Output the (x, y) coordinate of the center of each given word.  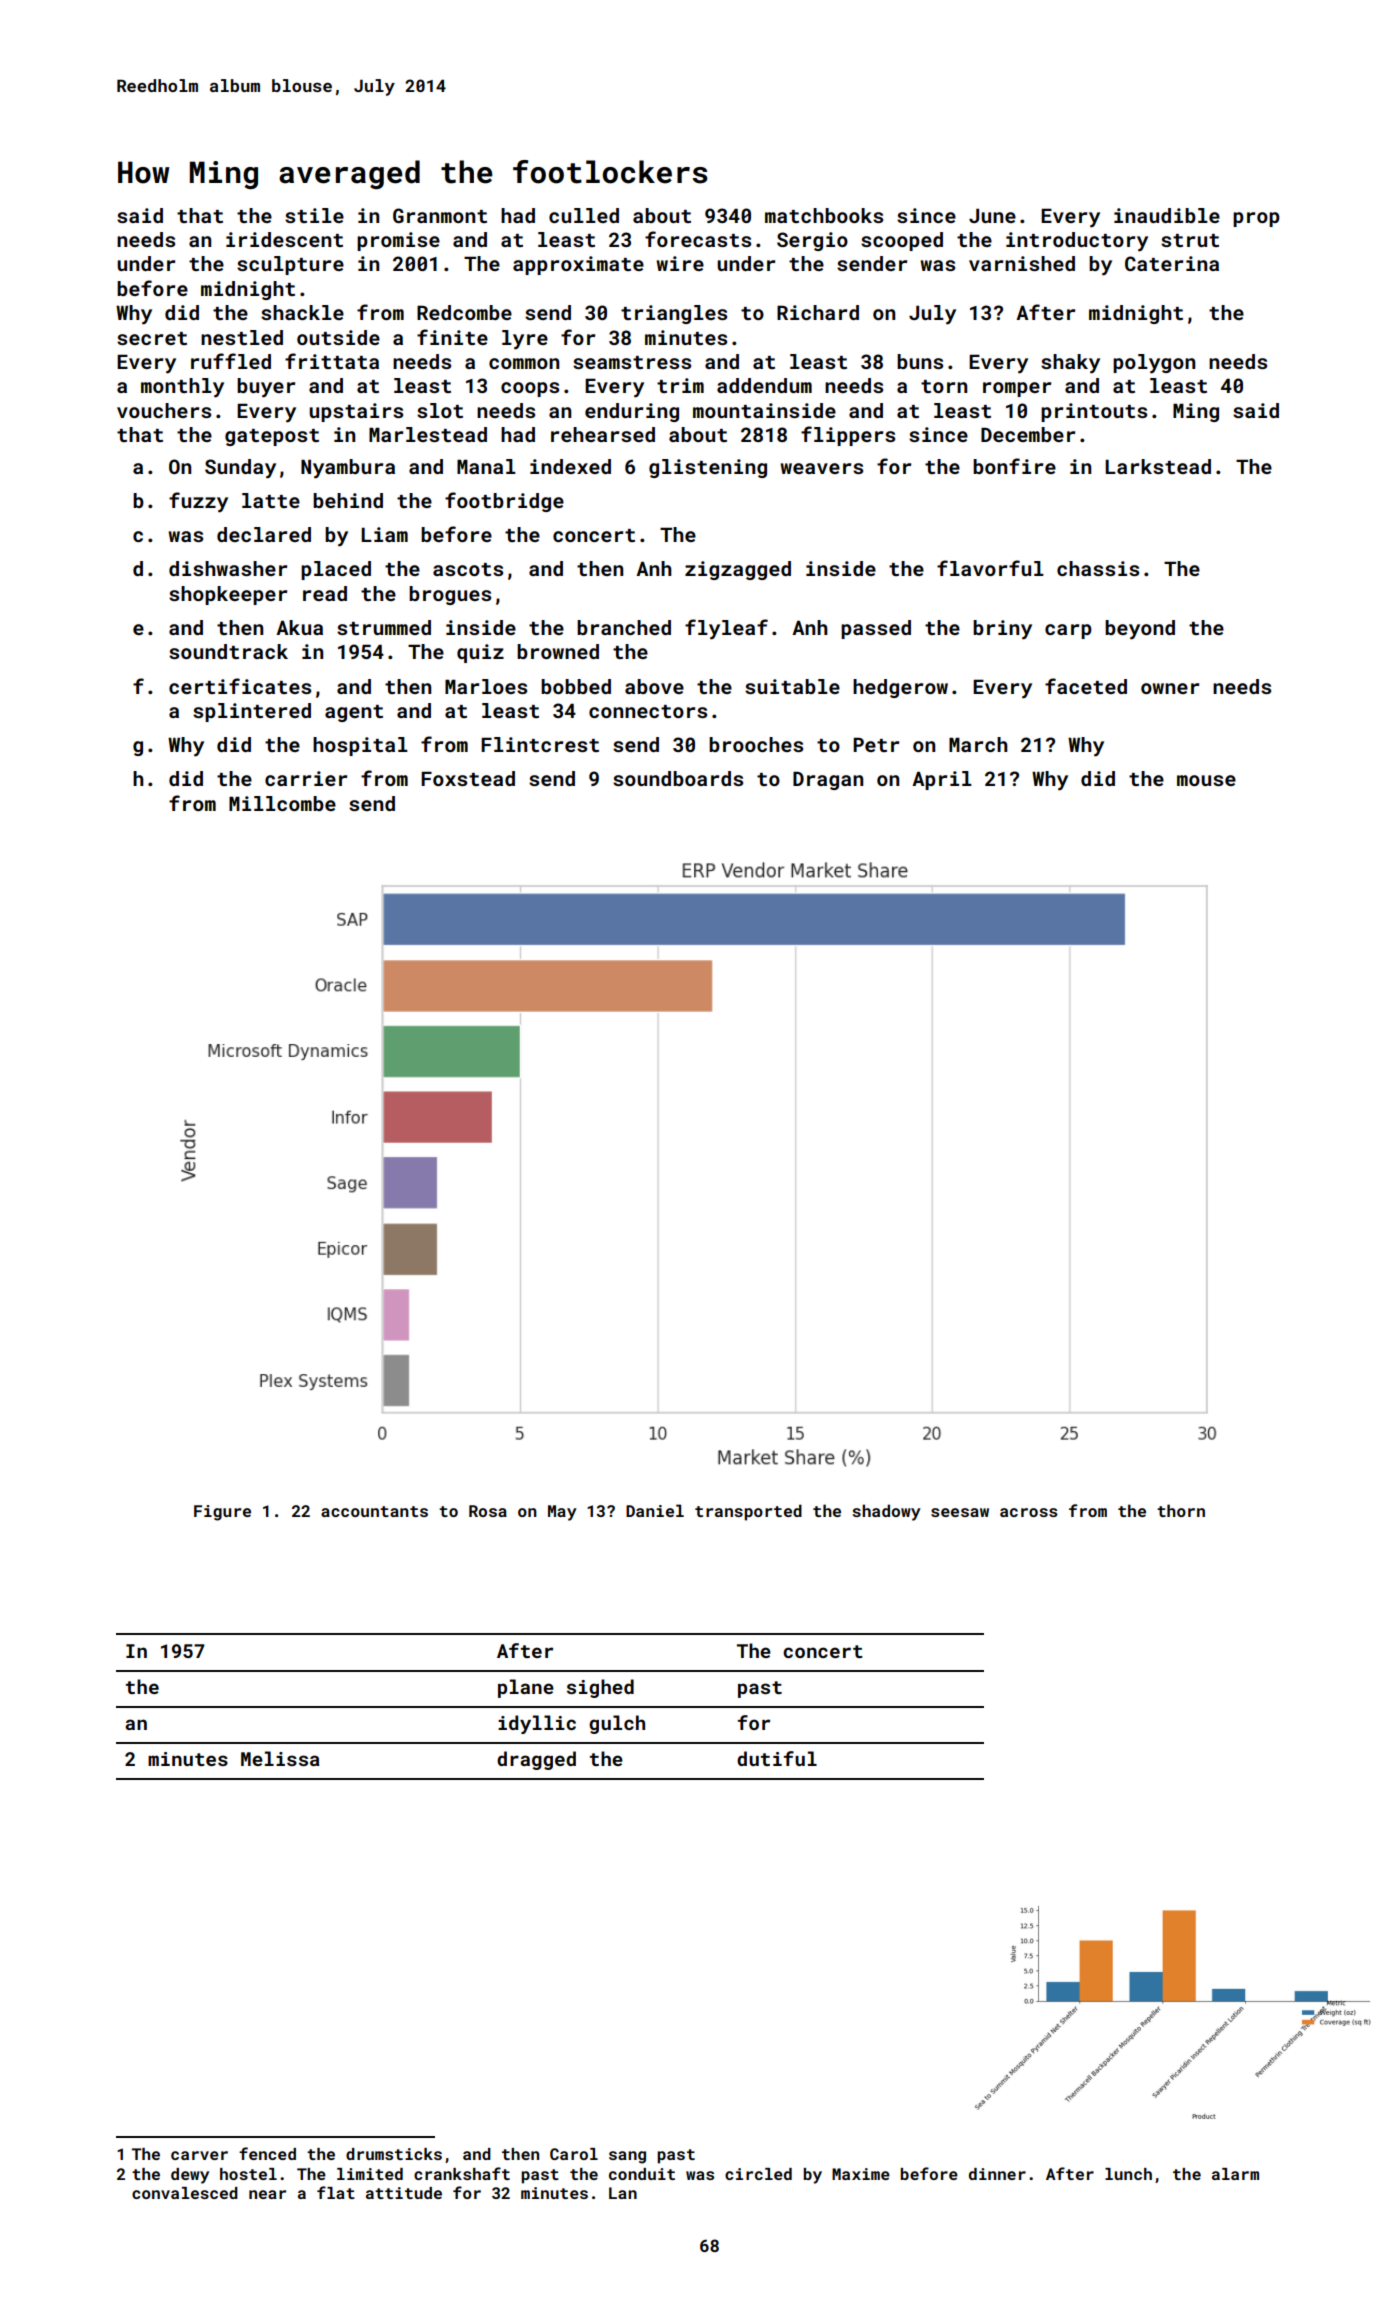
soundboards (678, 778)
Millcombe (282, 803)
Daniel (655, 1510)
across (1029, 1512)
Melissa (280, 1758)
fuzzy (198, 502)
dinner (997, 2174)
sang (627, 2157)
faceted (1086, 686)
